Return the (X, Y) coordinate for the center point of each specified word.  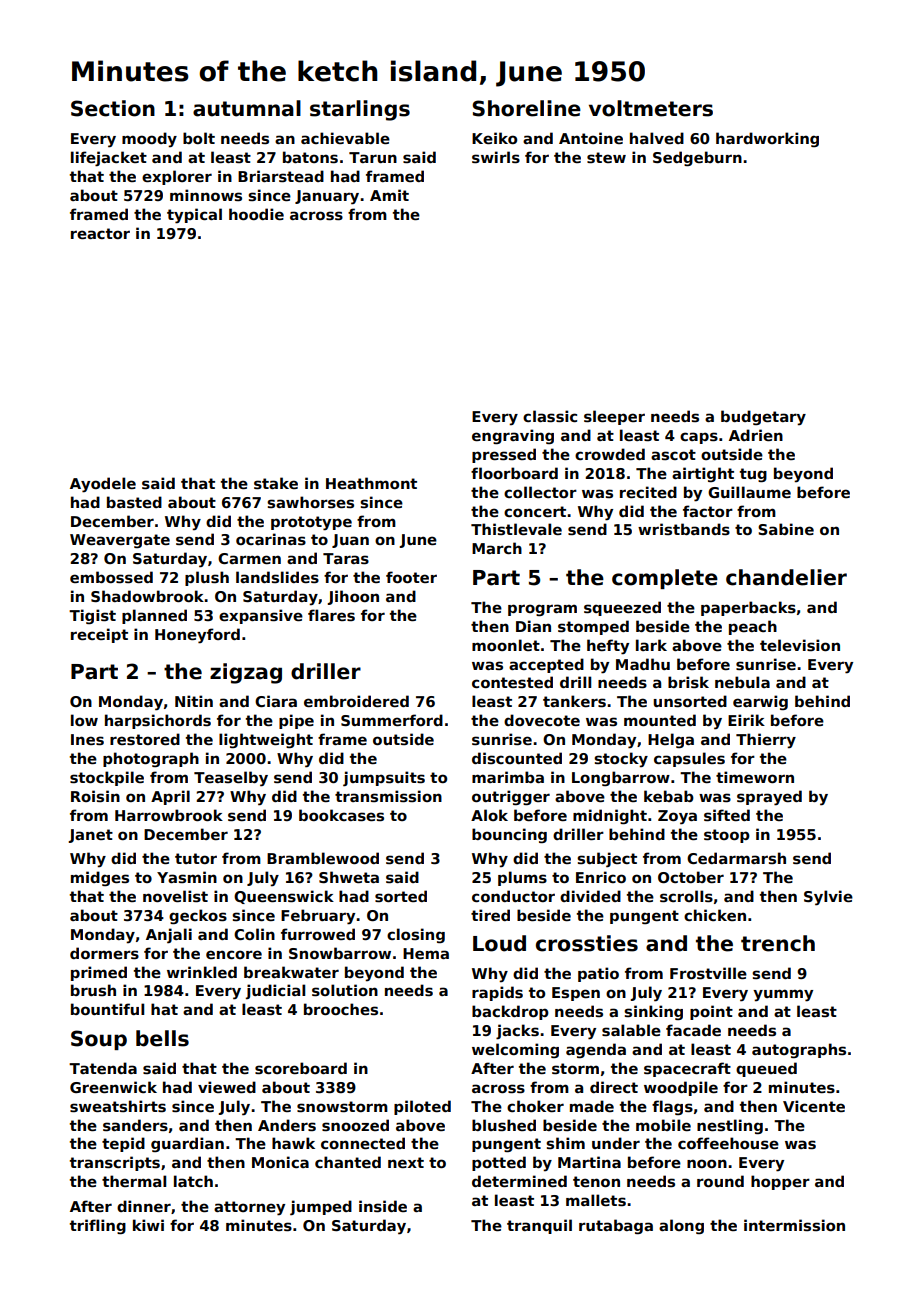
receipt (99, 635)
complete (665, 579)
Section (113, 108)
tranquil (539, 1226)
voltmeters (651, 108)
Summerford (392, 720)
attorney (249, 1208)
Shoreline (526, 108)
